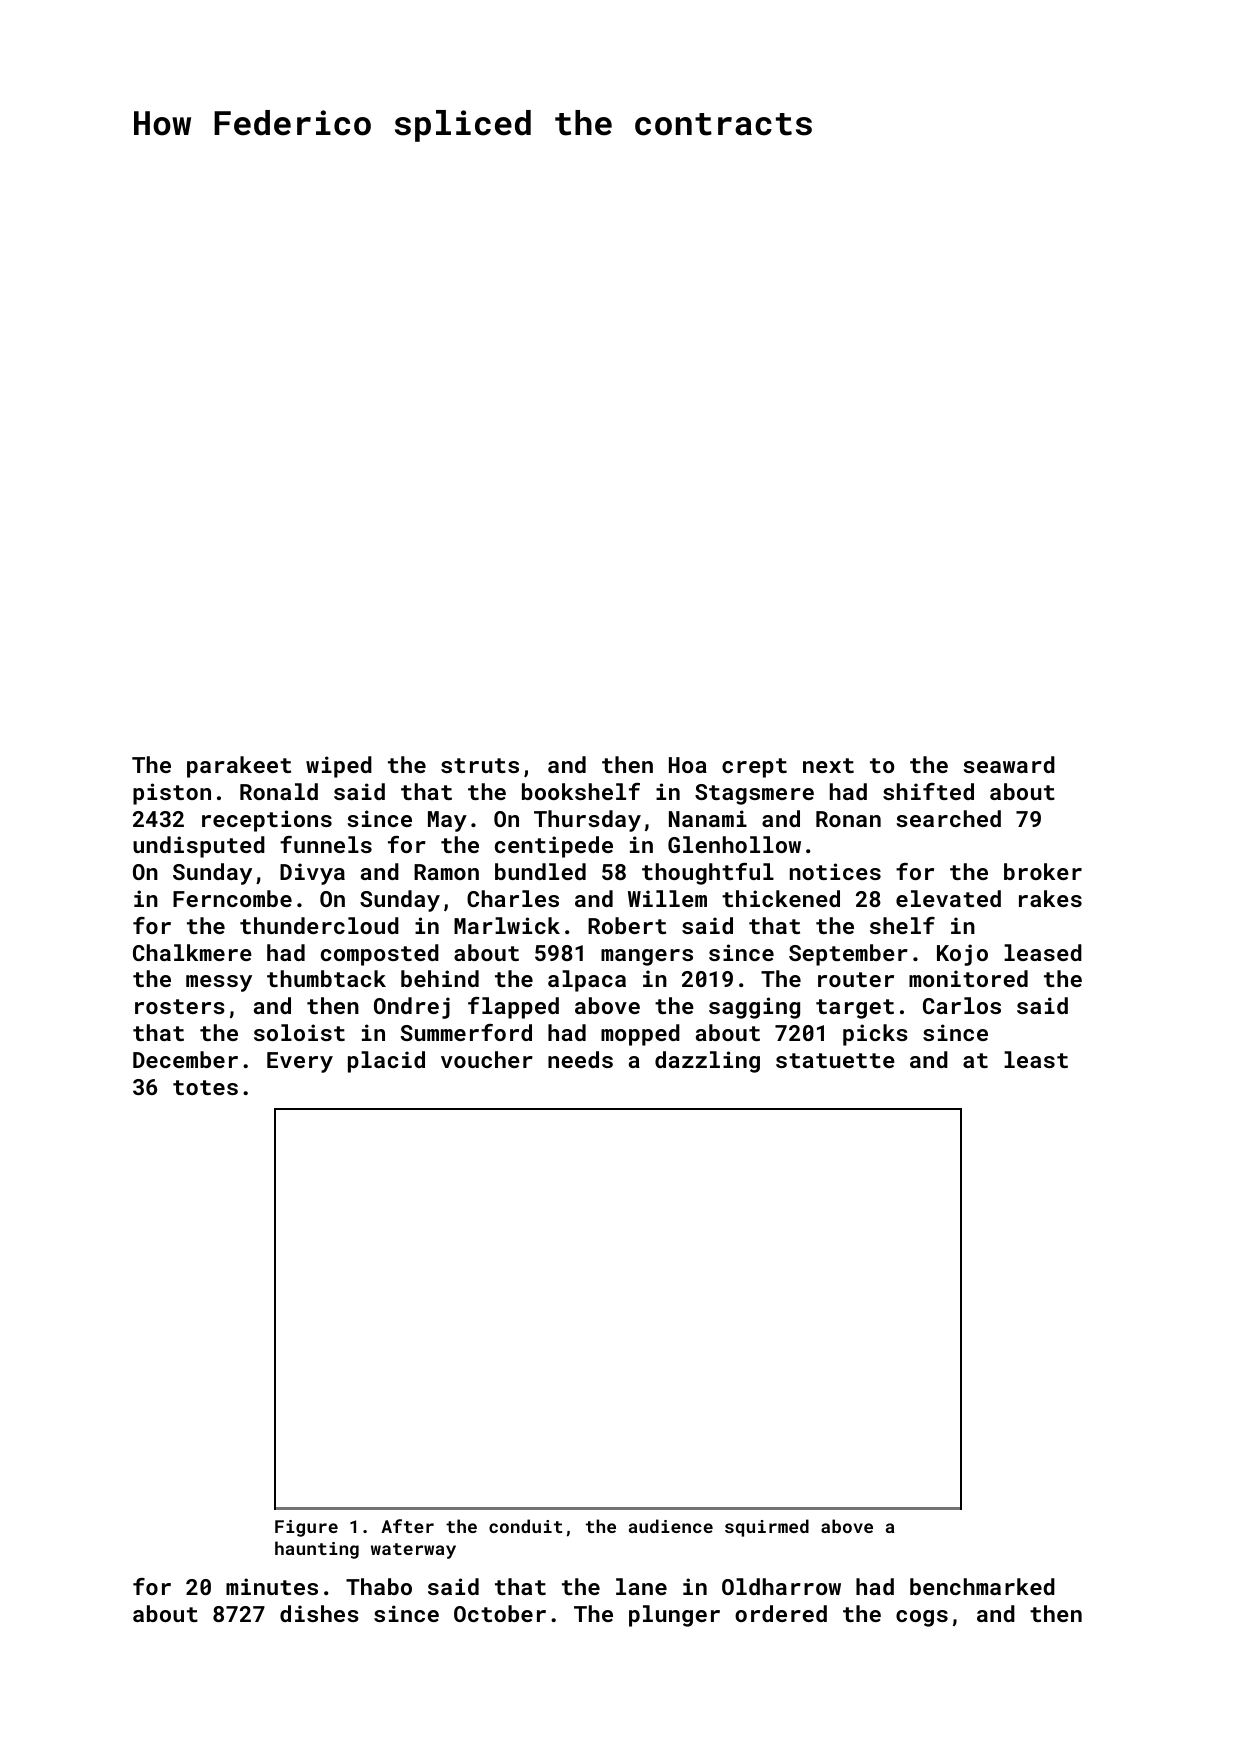 This screenshot has width=1236, height=1748. What do you see at coordinates (306, 1528) in the screenshot?
I see `Figure` at bounding box center [306, 1528].
